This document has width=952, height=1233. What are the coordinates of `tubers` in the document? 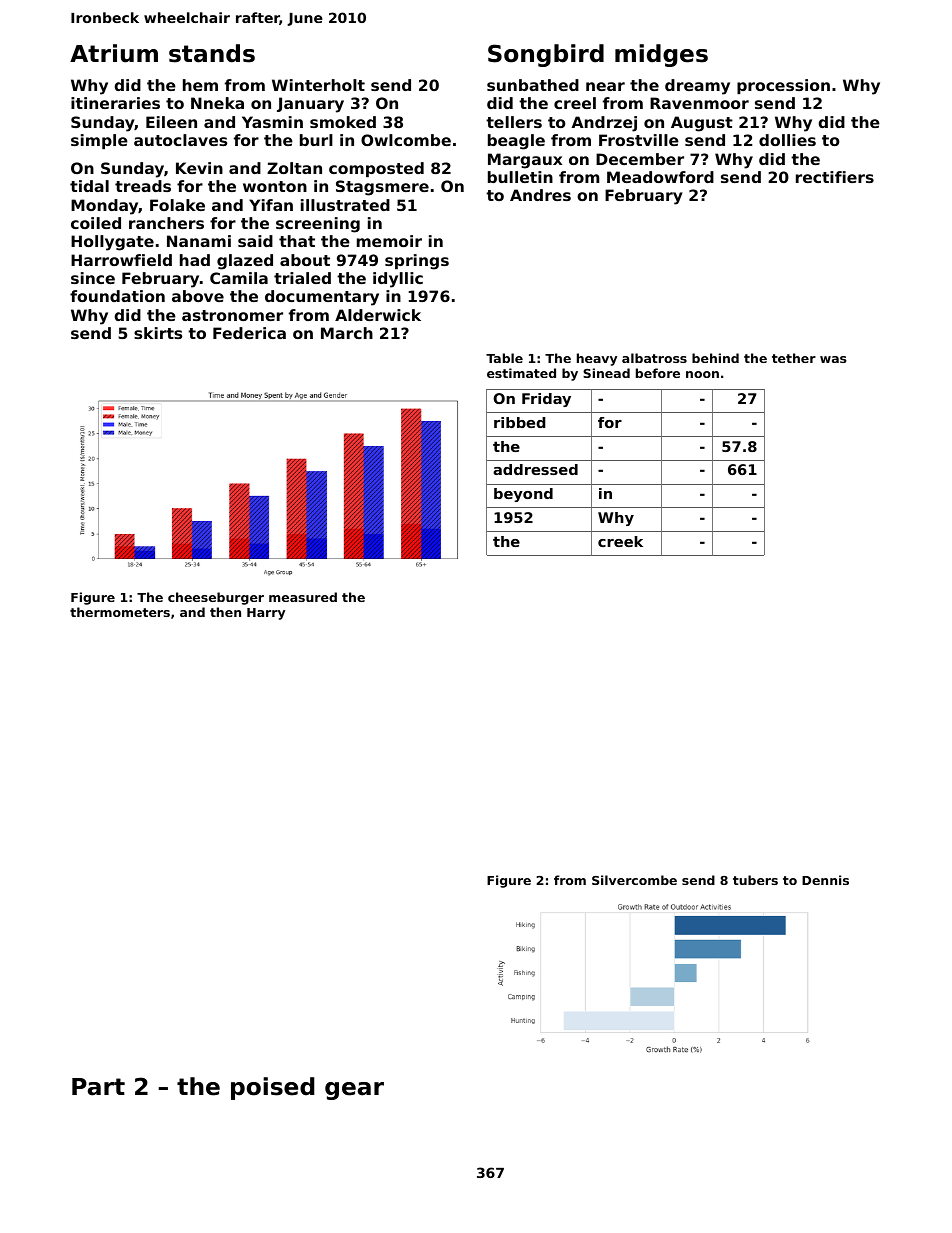 It's located at (755, 880).
